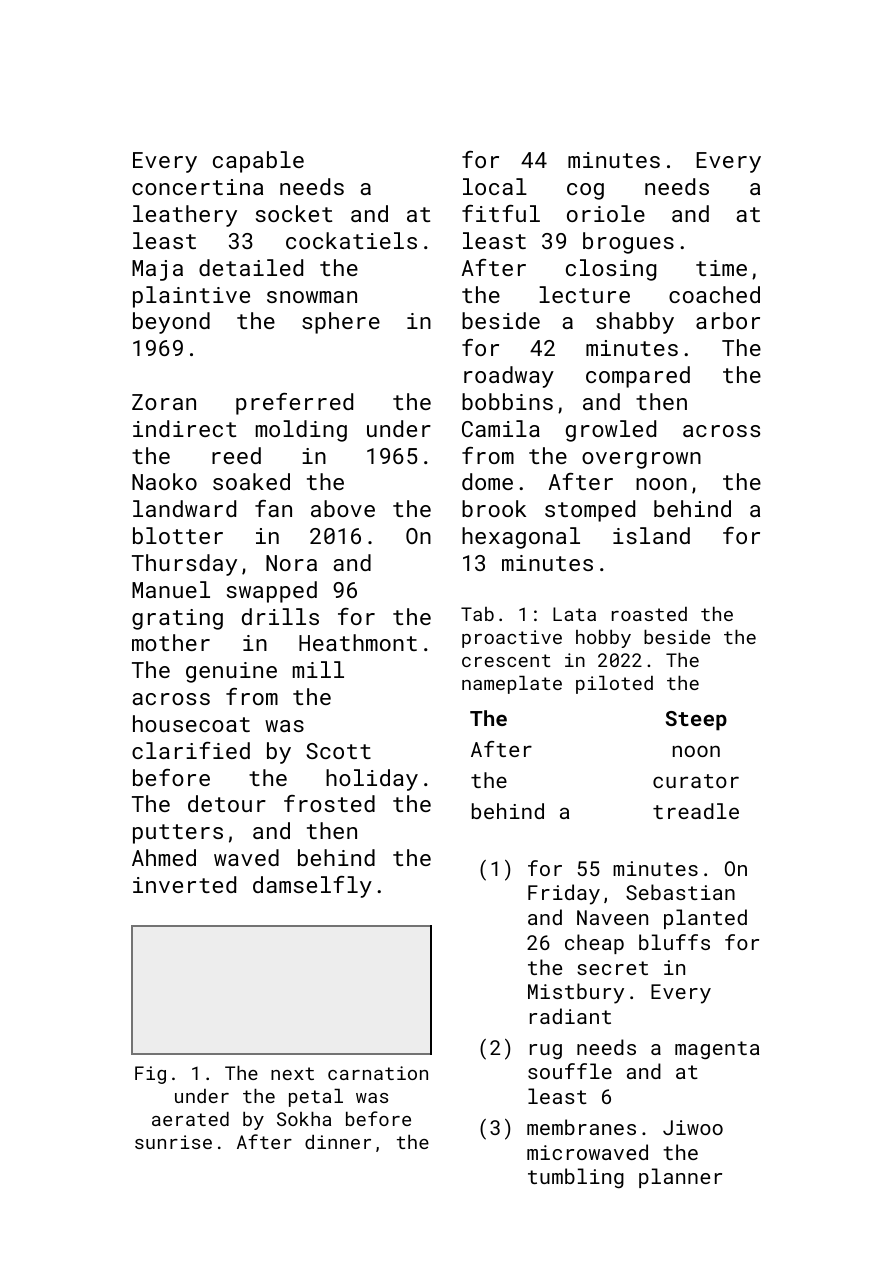 The height and width of the screenshot is (1268, 893). I want to click on curator, so click(696, 781).
